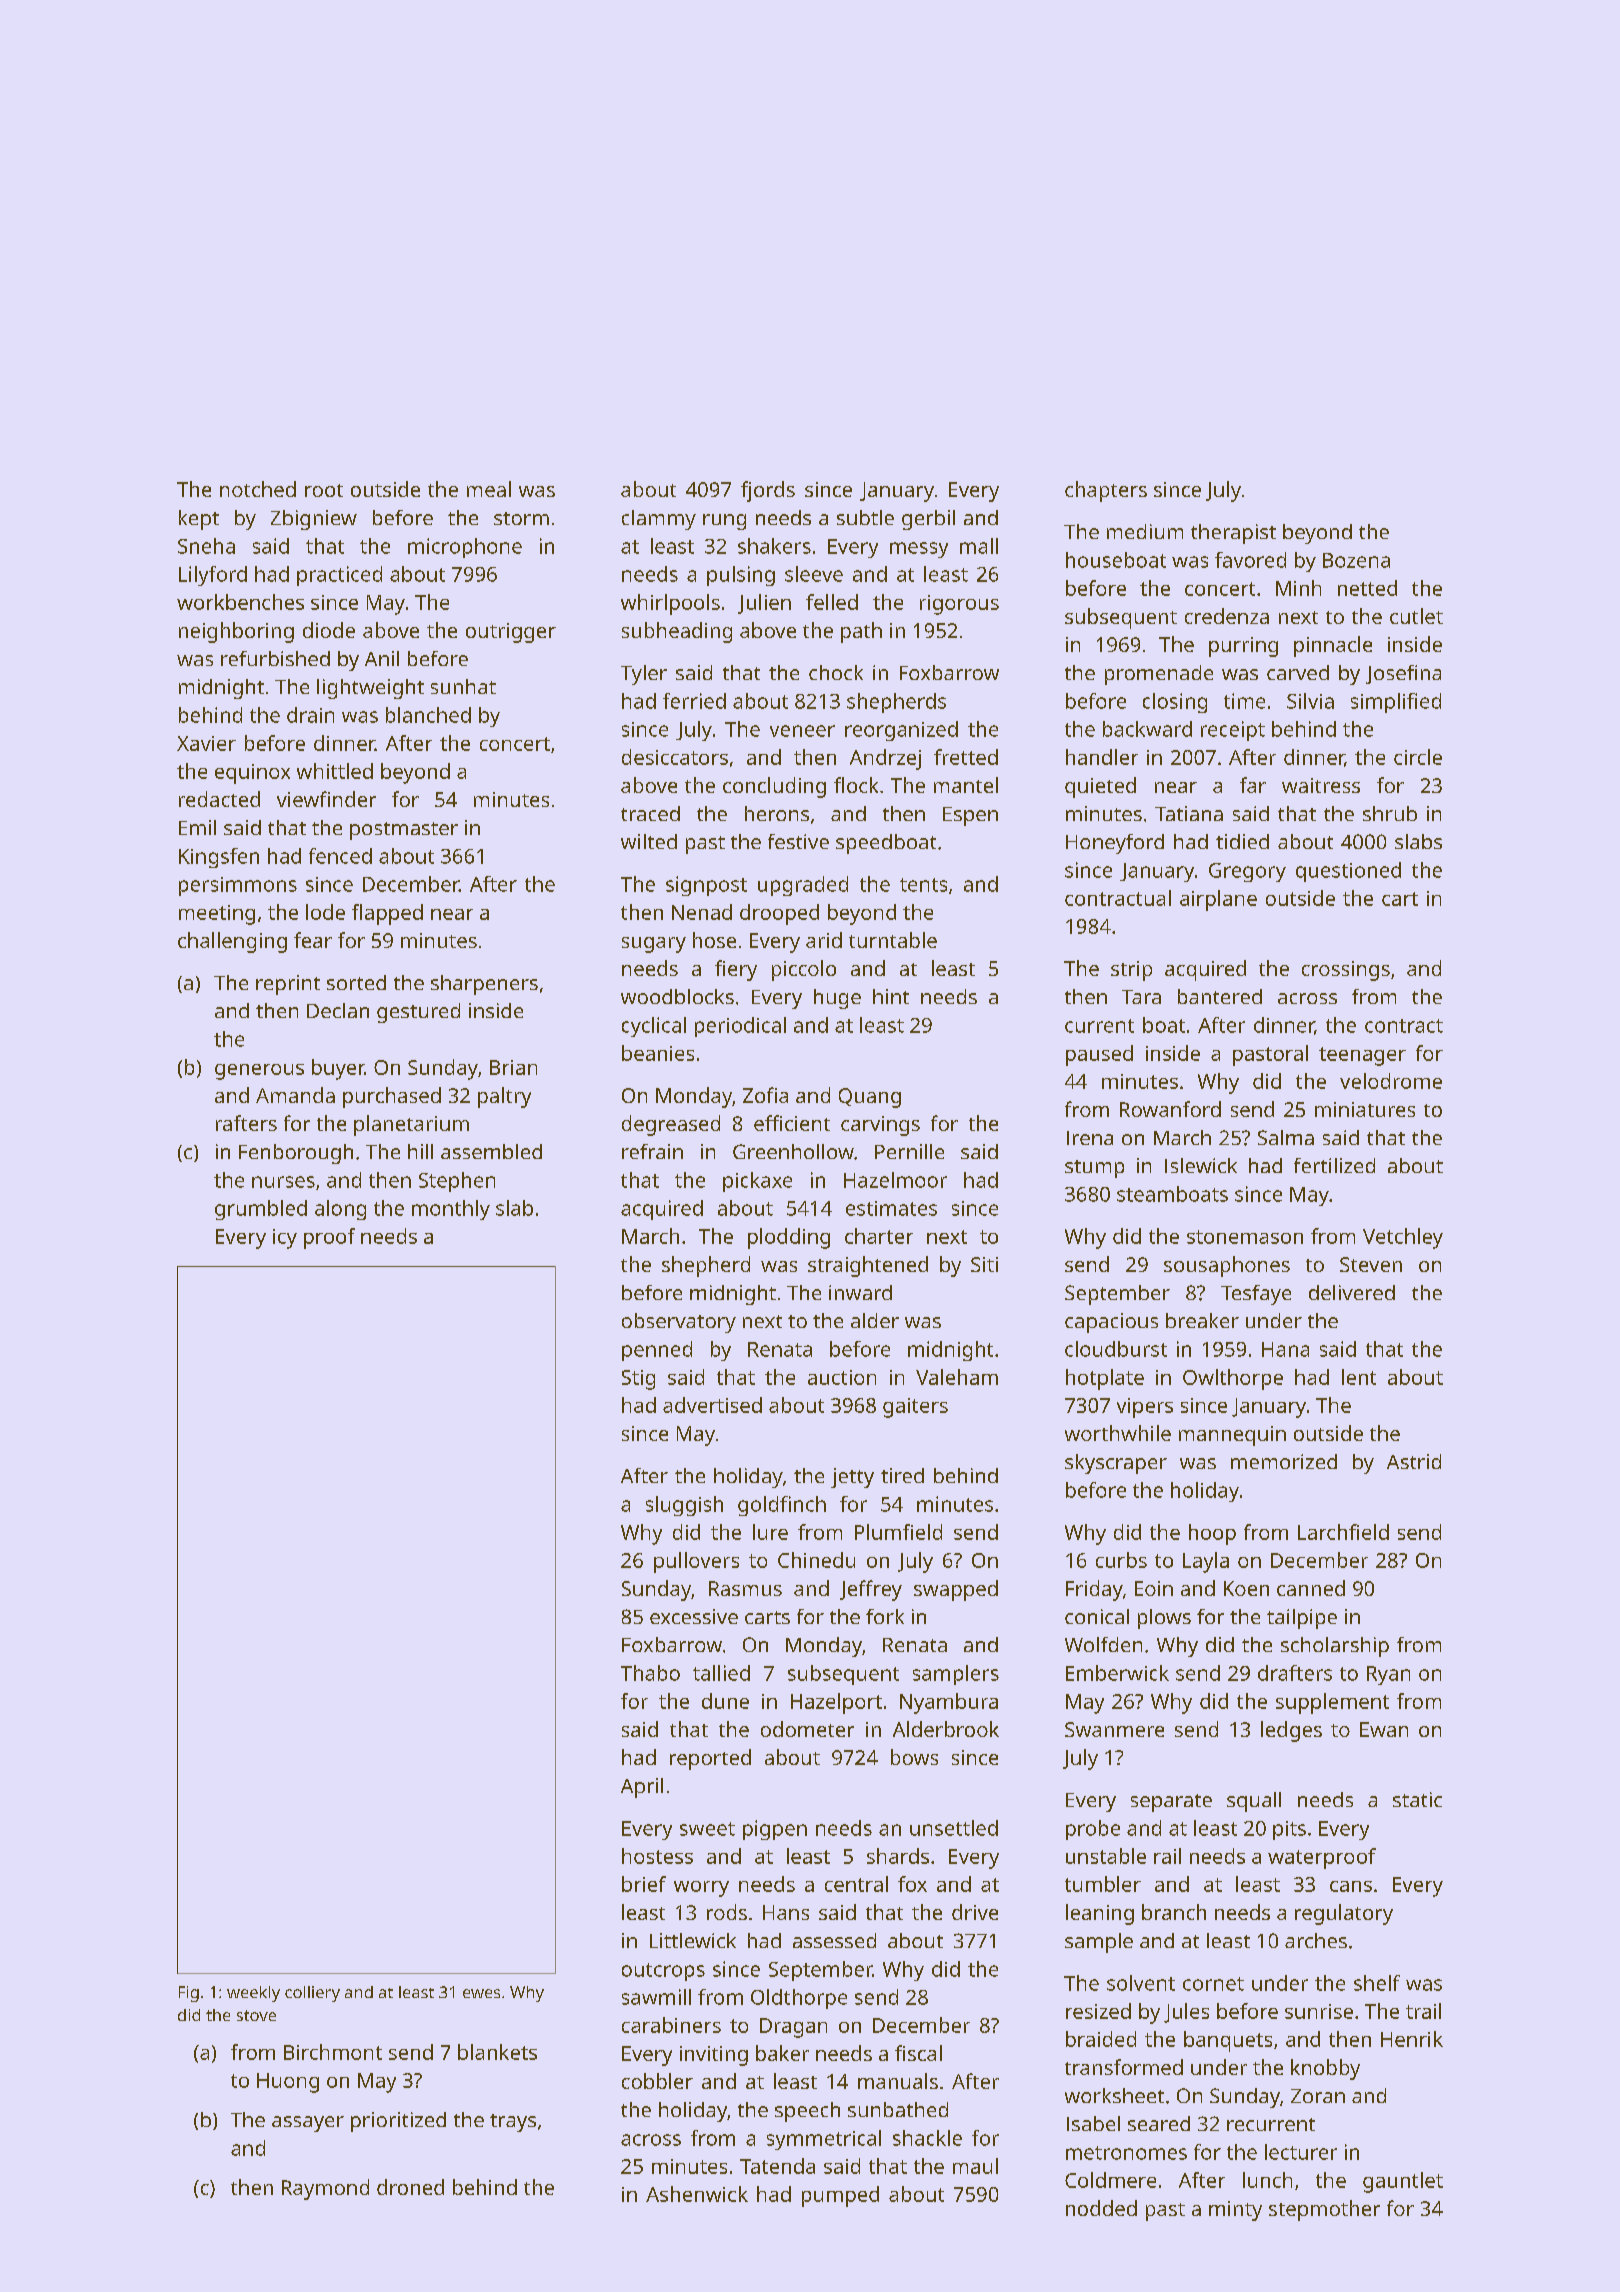 The width and height of the image is (1620, 2292). Describe the element at coordinates (489, 489) in the image. I see `meal` at that location.
